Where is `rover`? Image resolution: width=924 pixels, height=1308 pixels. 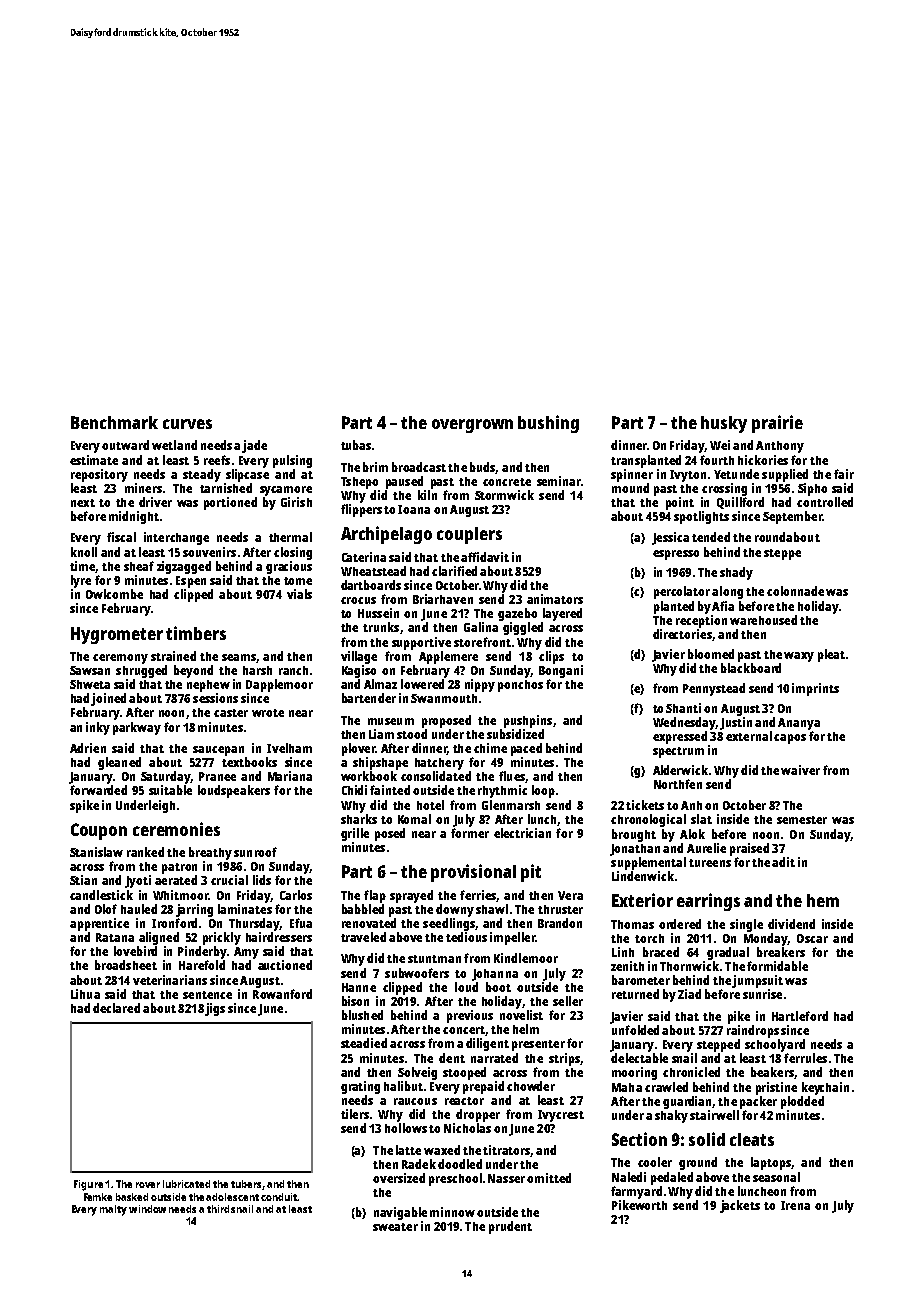 rover is located at coordinates (148, 1185).
